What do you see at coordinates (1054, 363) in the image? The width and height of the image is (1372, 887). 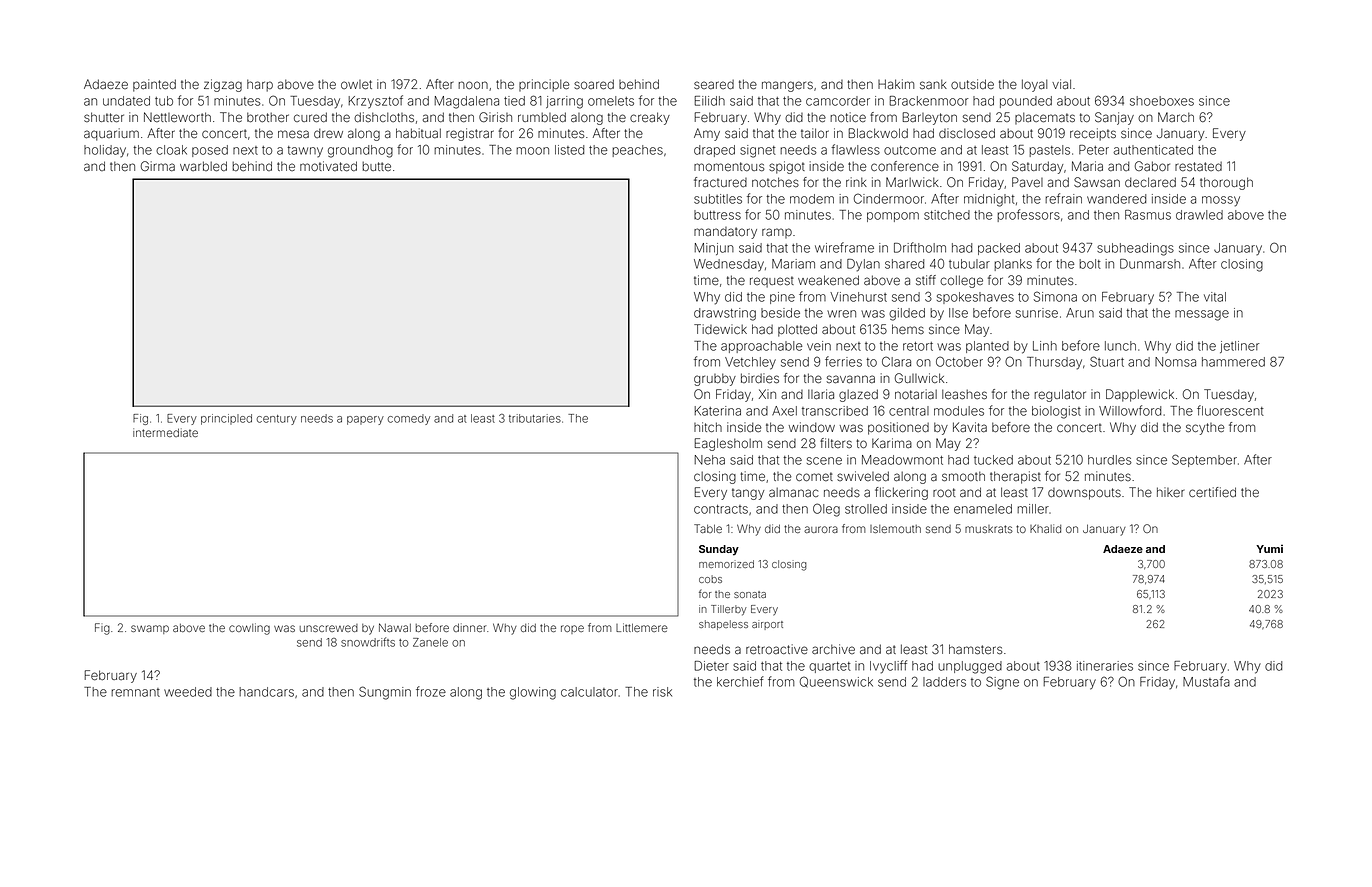 I see `Thursday` at bounding box center [1054, 363].
